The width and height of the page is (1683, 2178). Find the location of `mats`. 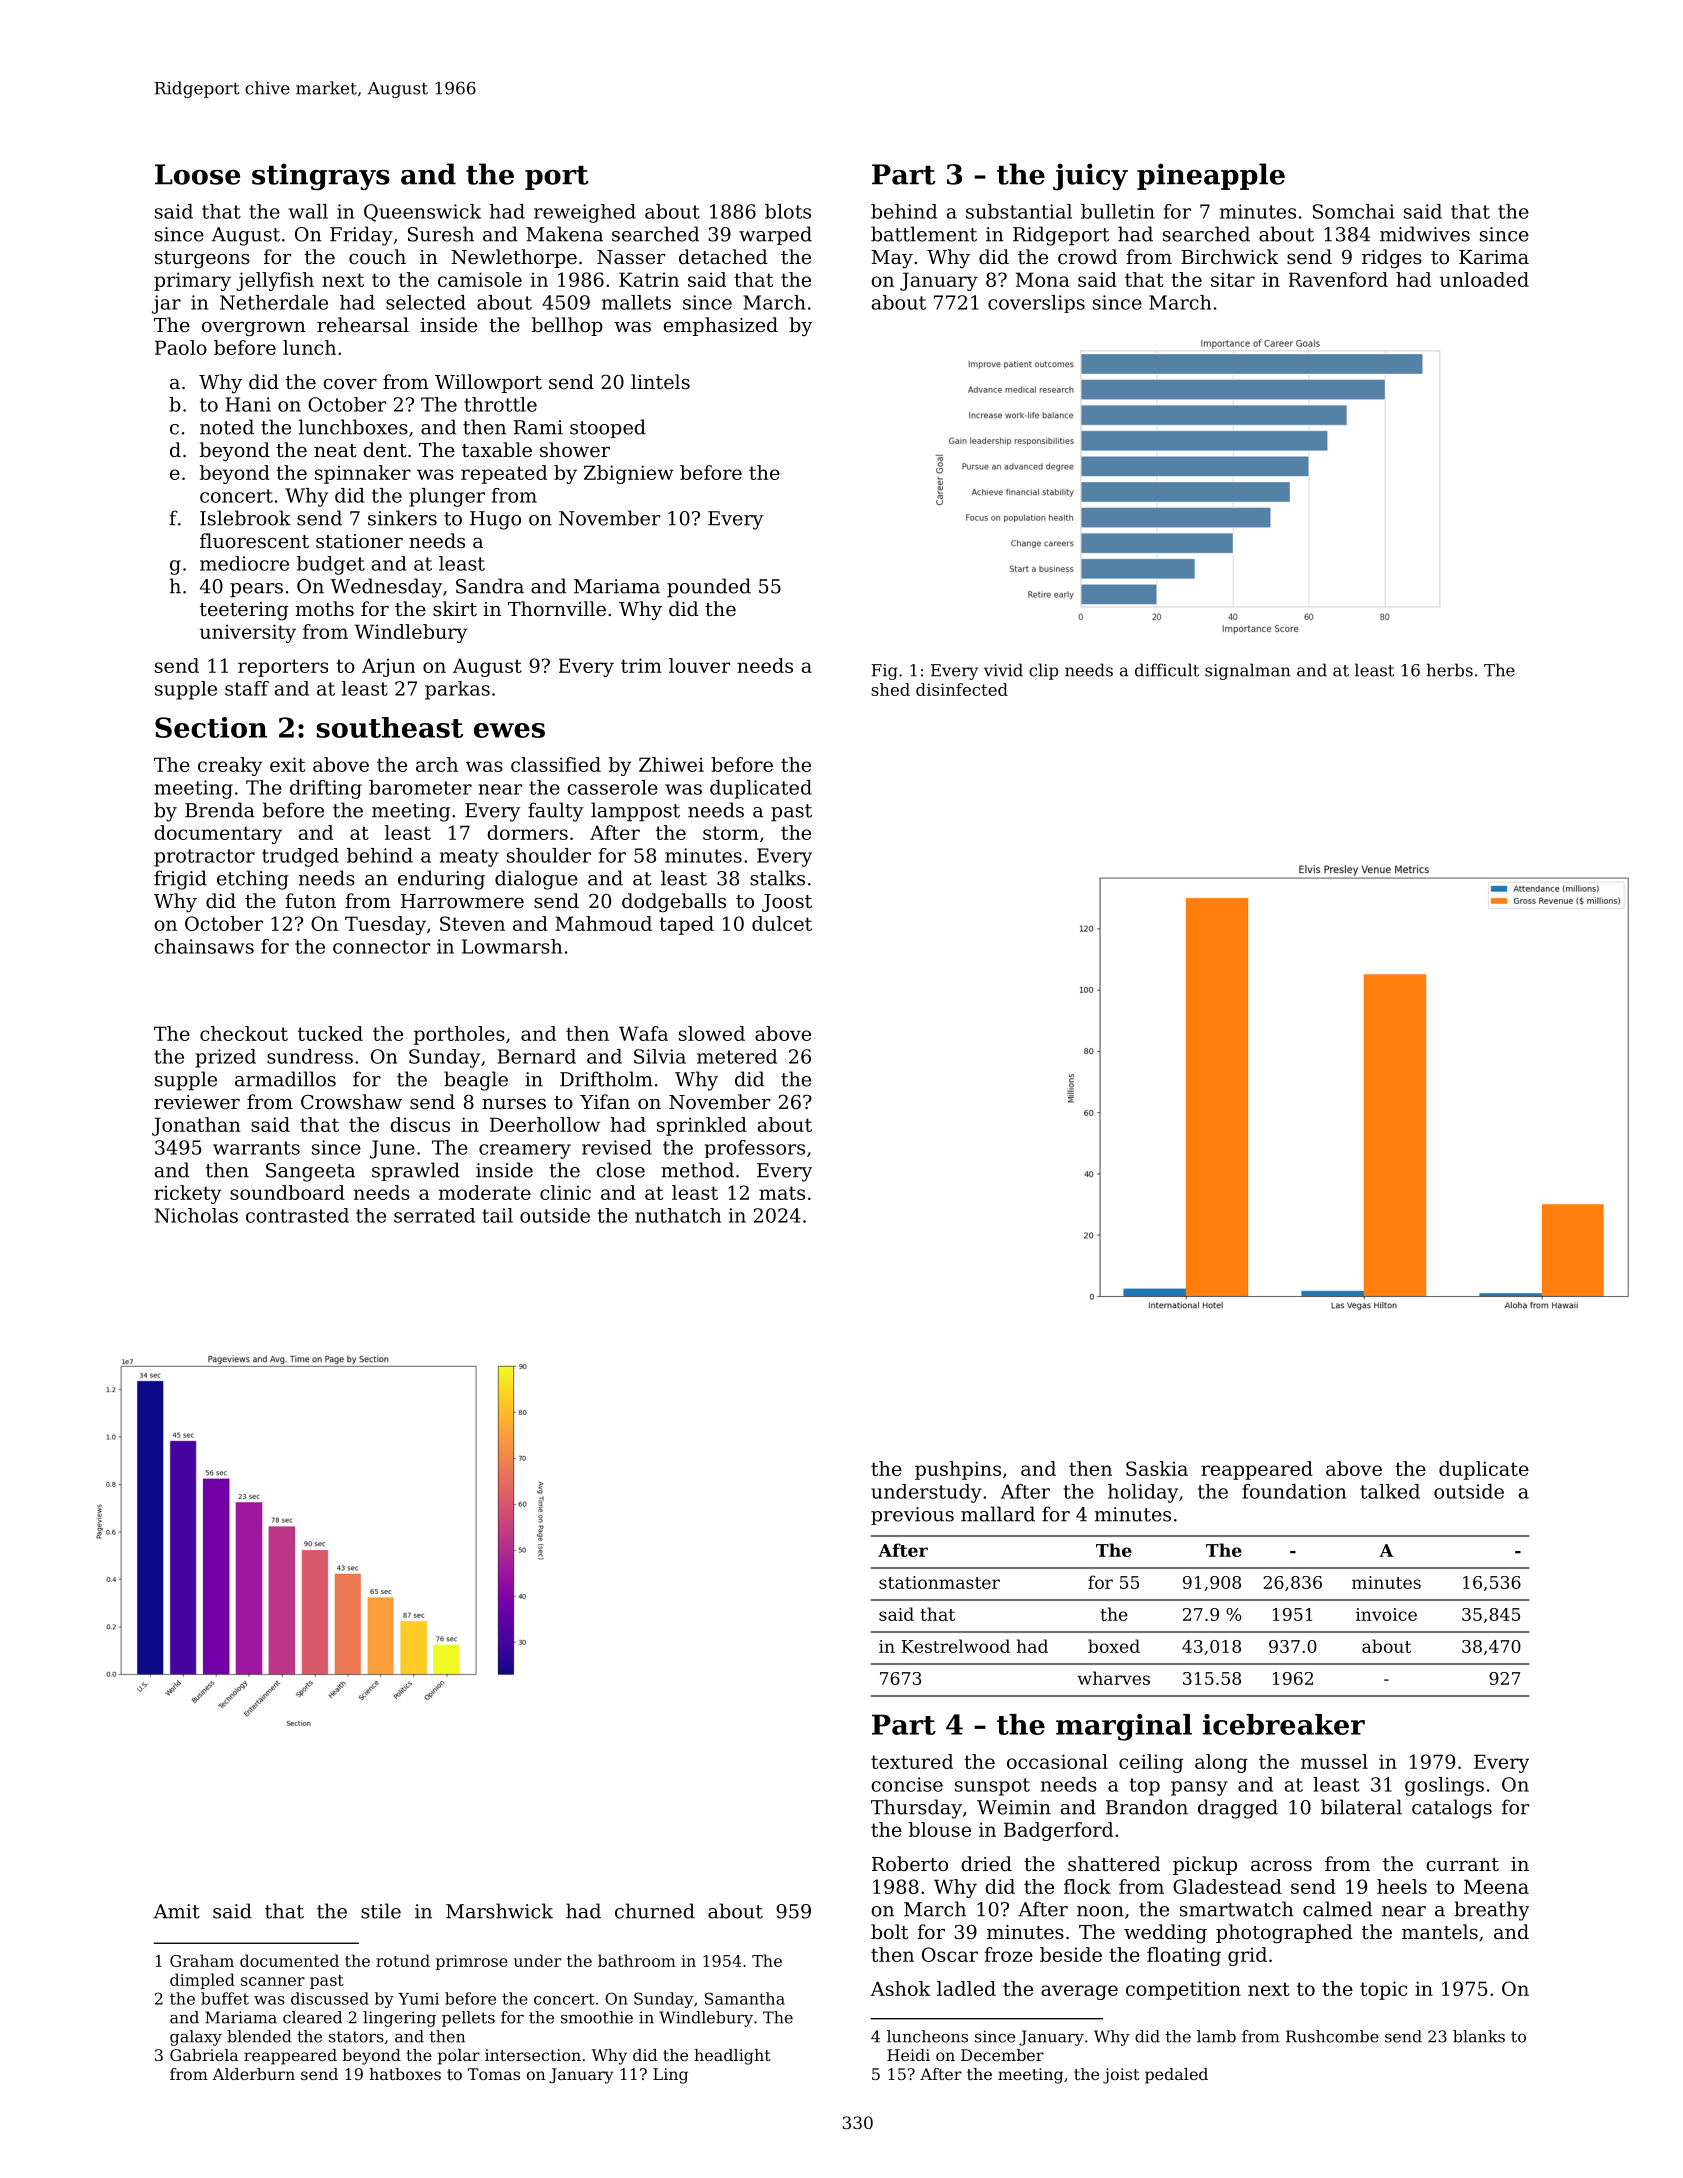

mats is located at coordinates (782, 1193).
